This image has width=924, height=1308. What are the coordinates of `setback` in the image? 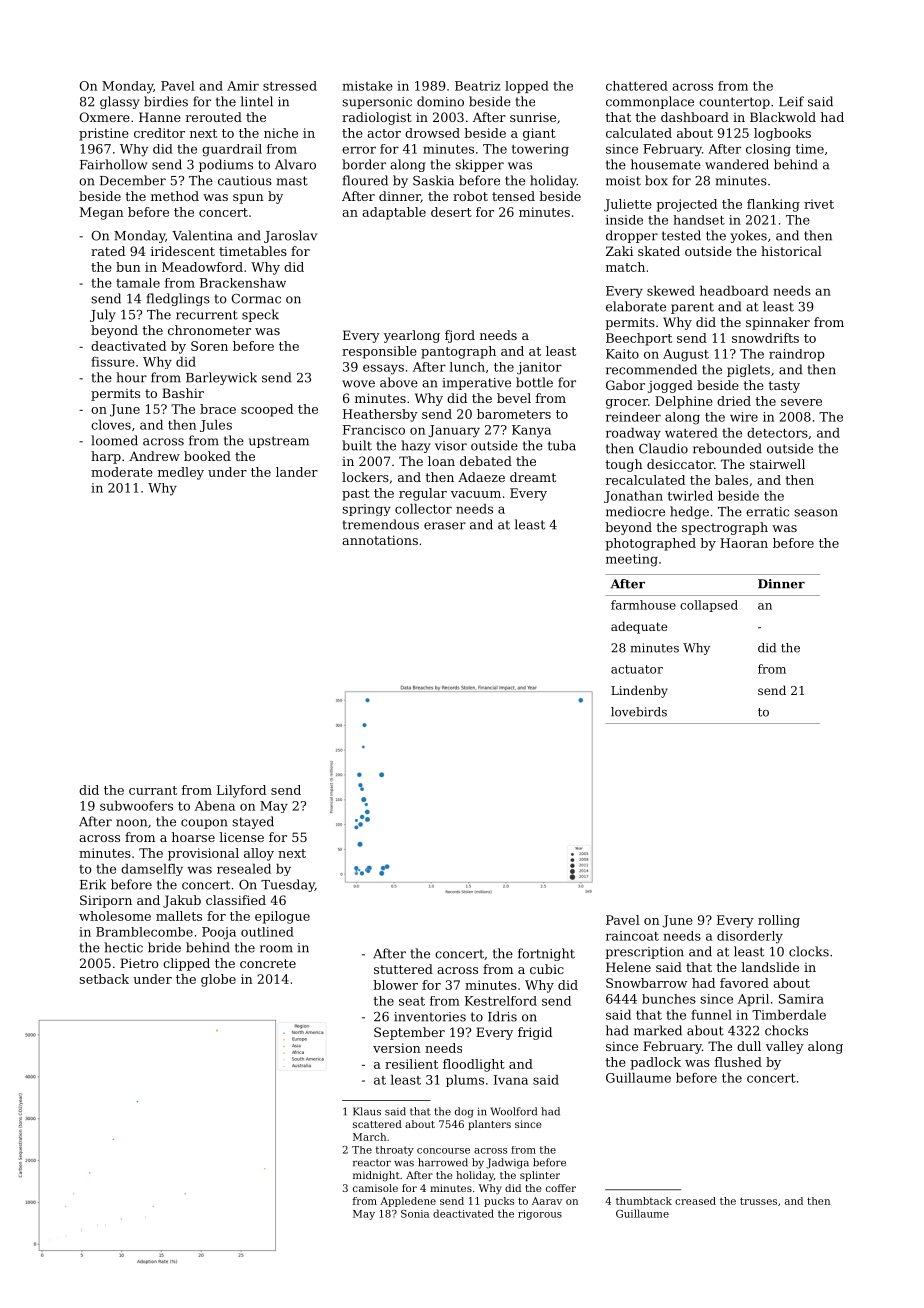 It's located at (104, 979).
